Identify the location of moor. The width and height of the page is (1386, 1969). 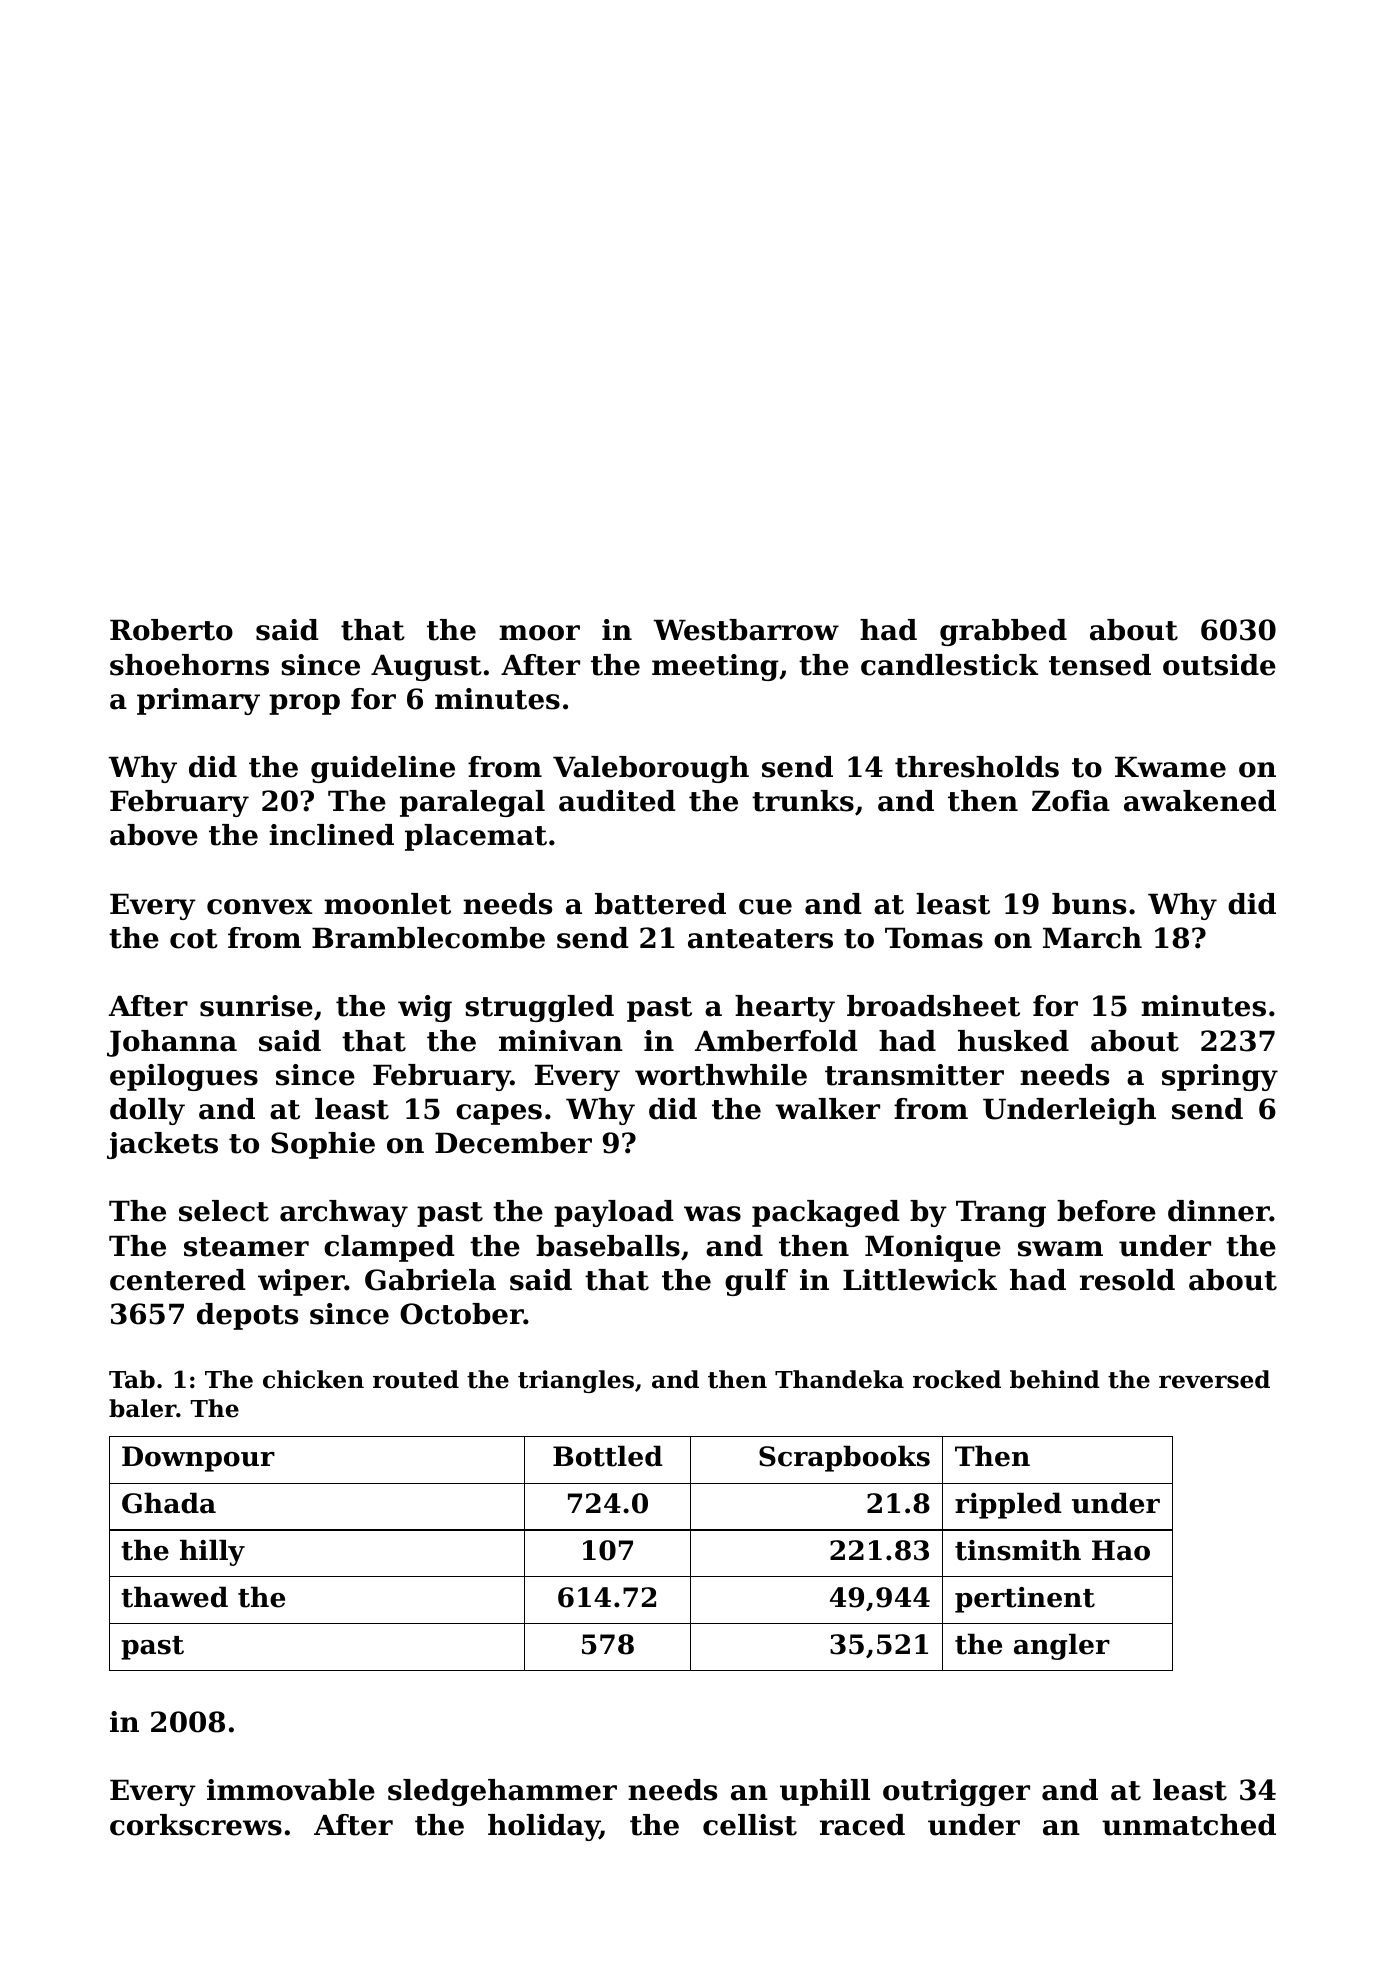
(539, 633).
